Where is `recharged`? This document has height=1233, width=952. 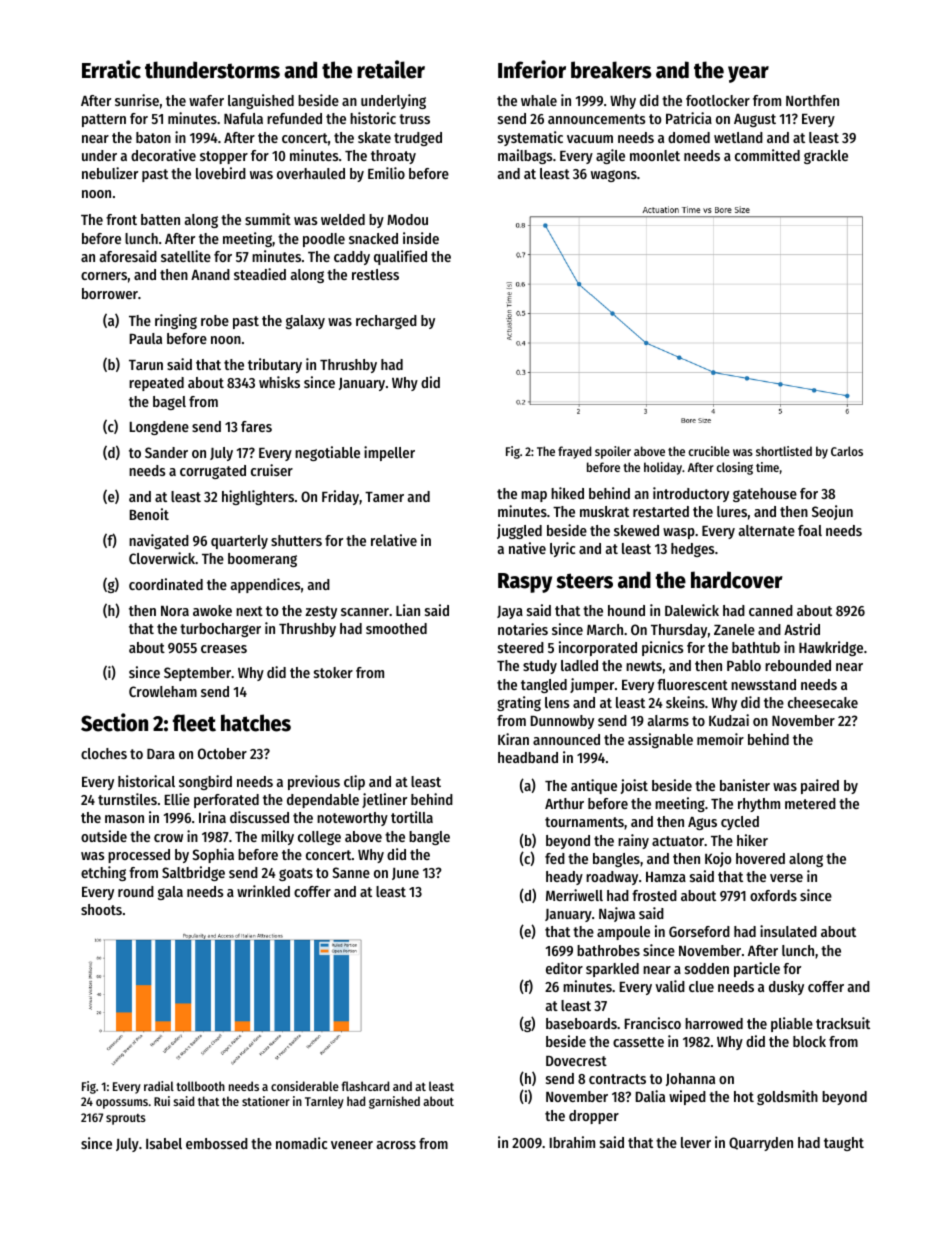
recharged is located at coordinates (386, 322).
